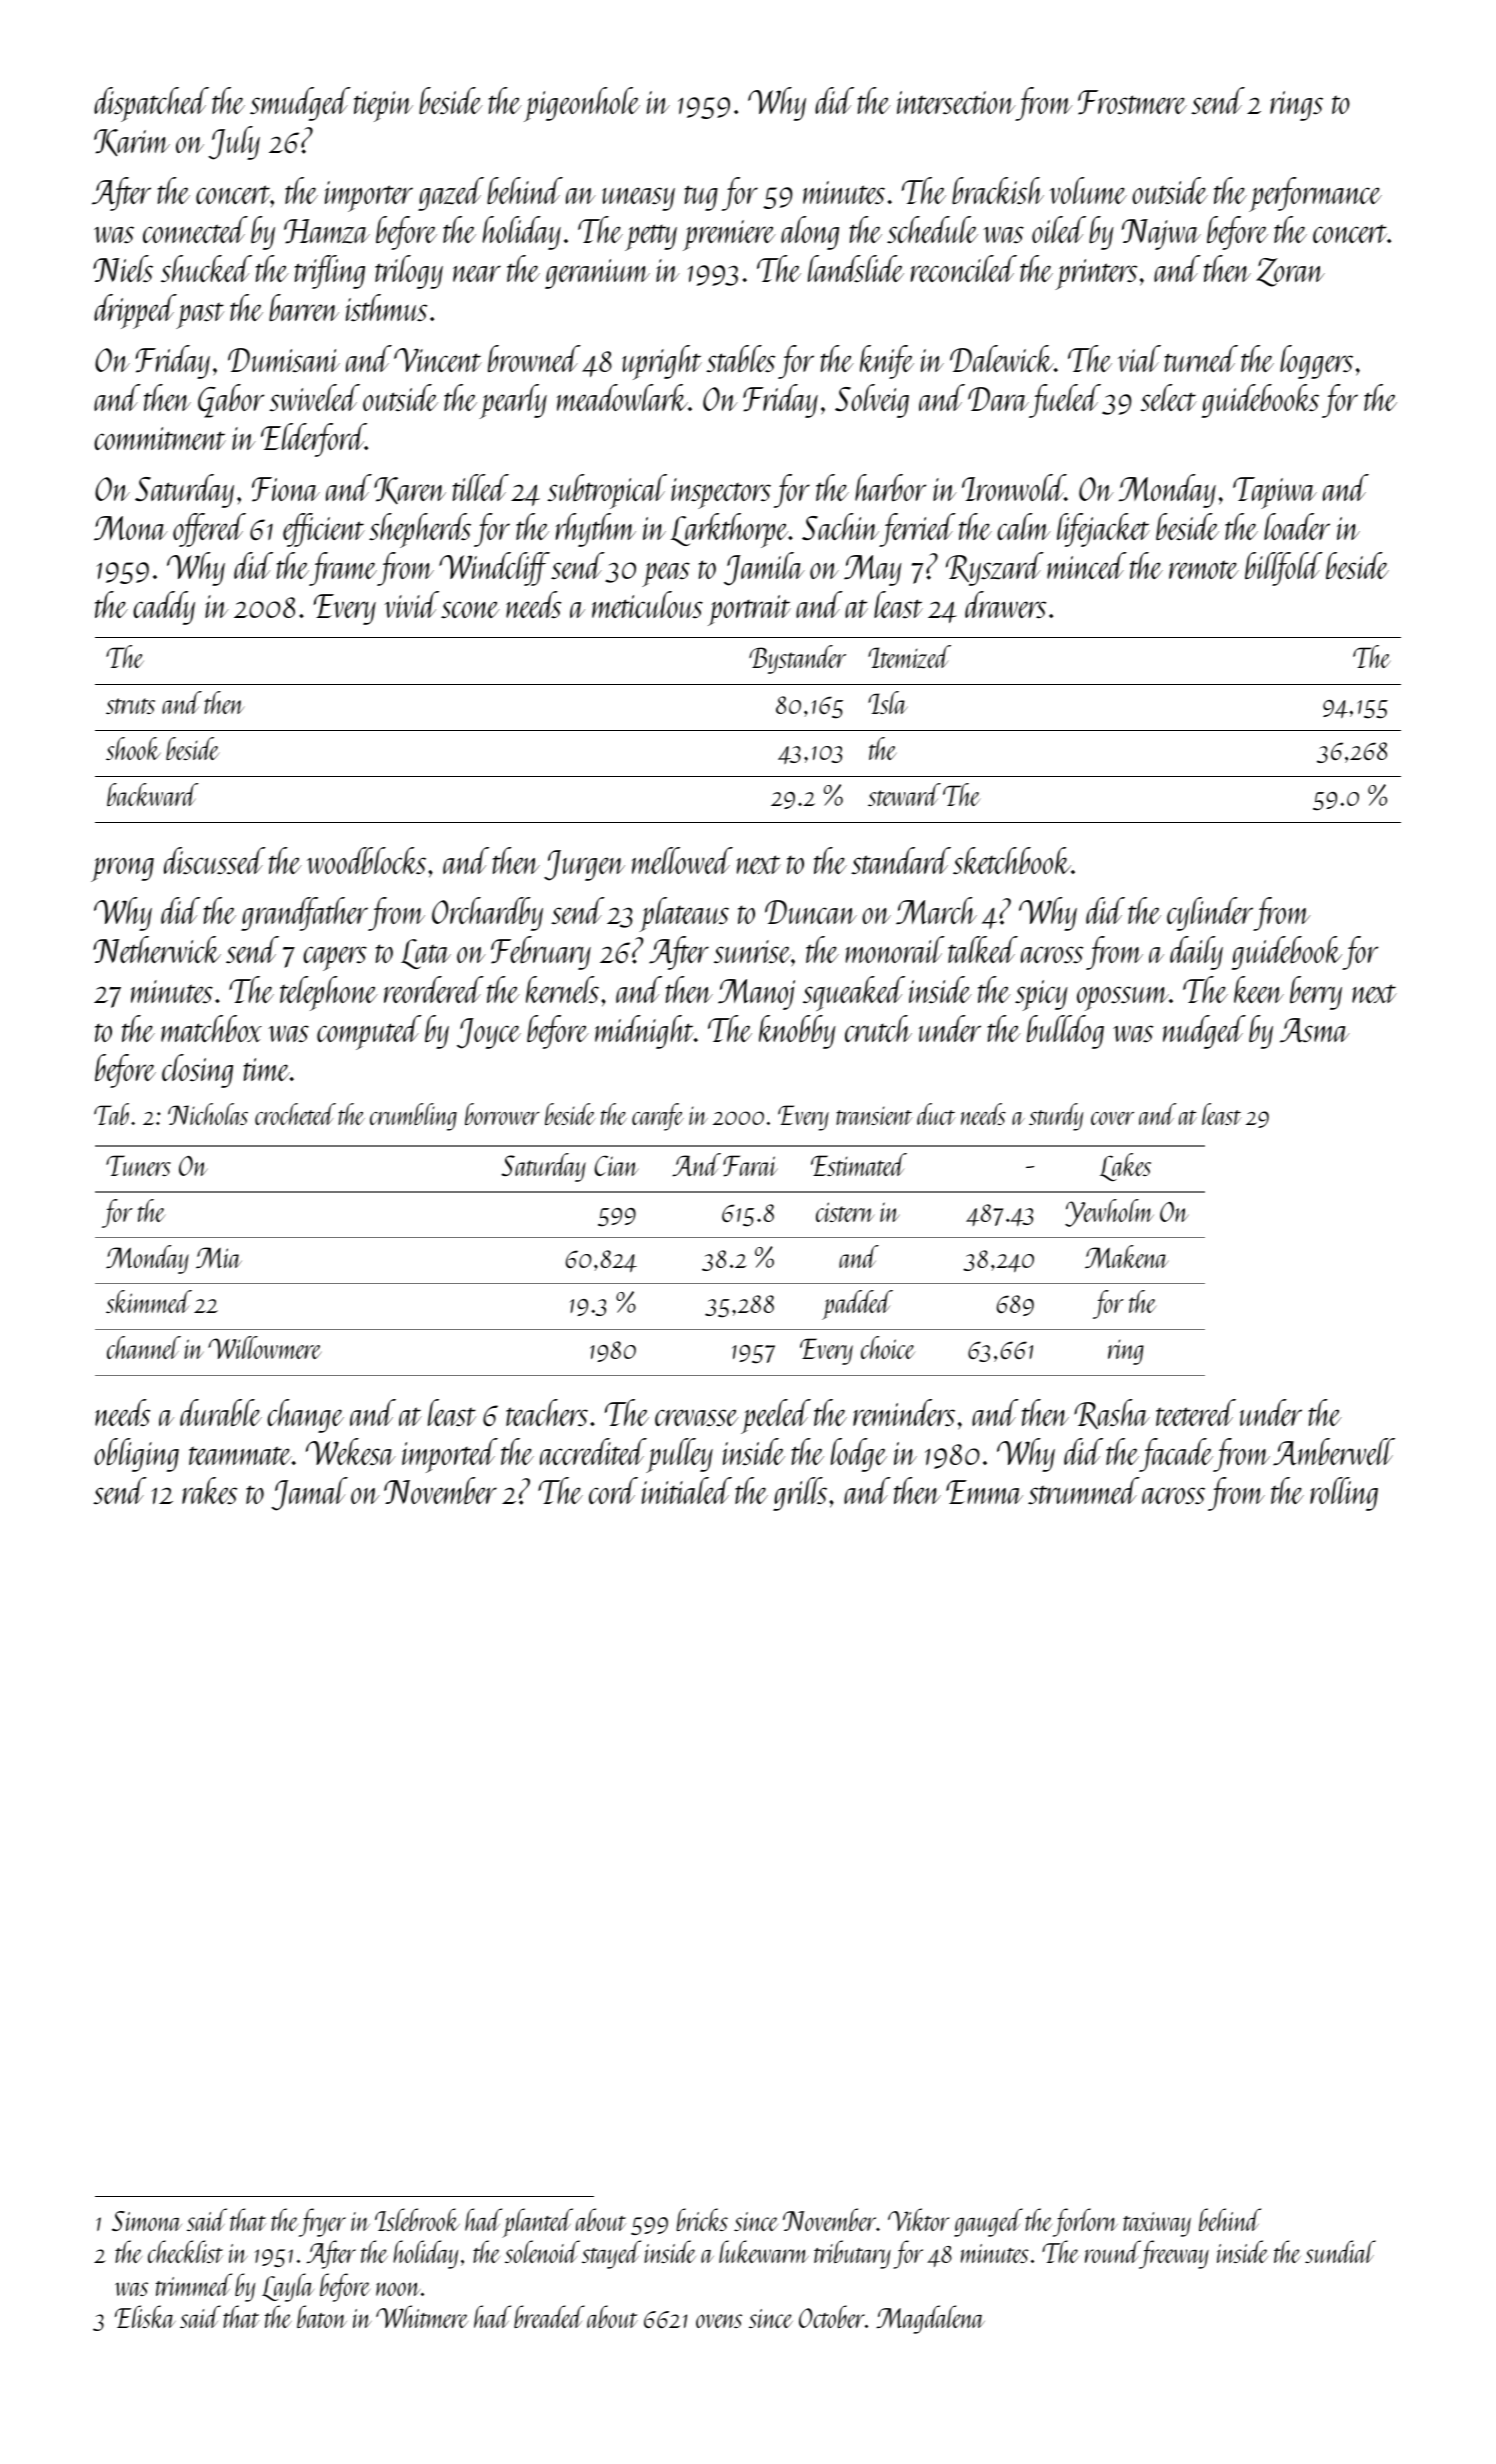 The image size is (1496, 2464). Describe the element at coordinates (1315, 1030) in the screenshot. I see `Asma` at that location.
